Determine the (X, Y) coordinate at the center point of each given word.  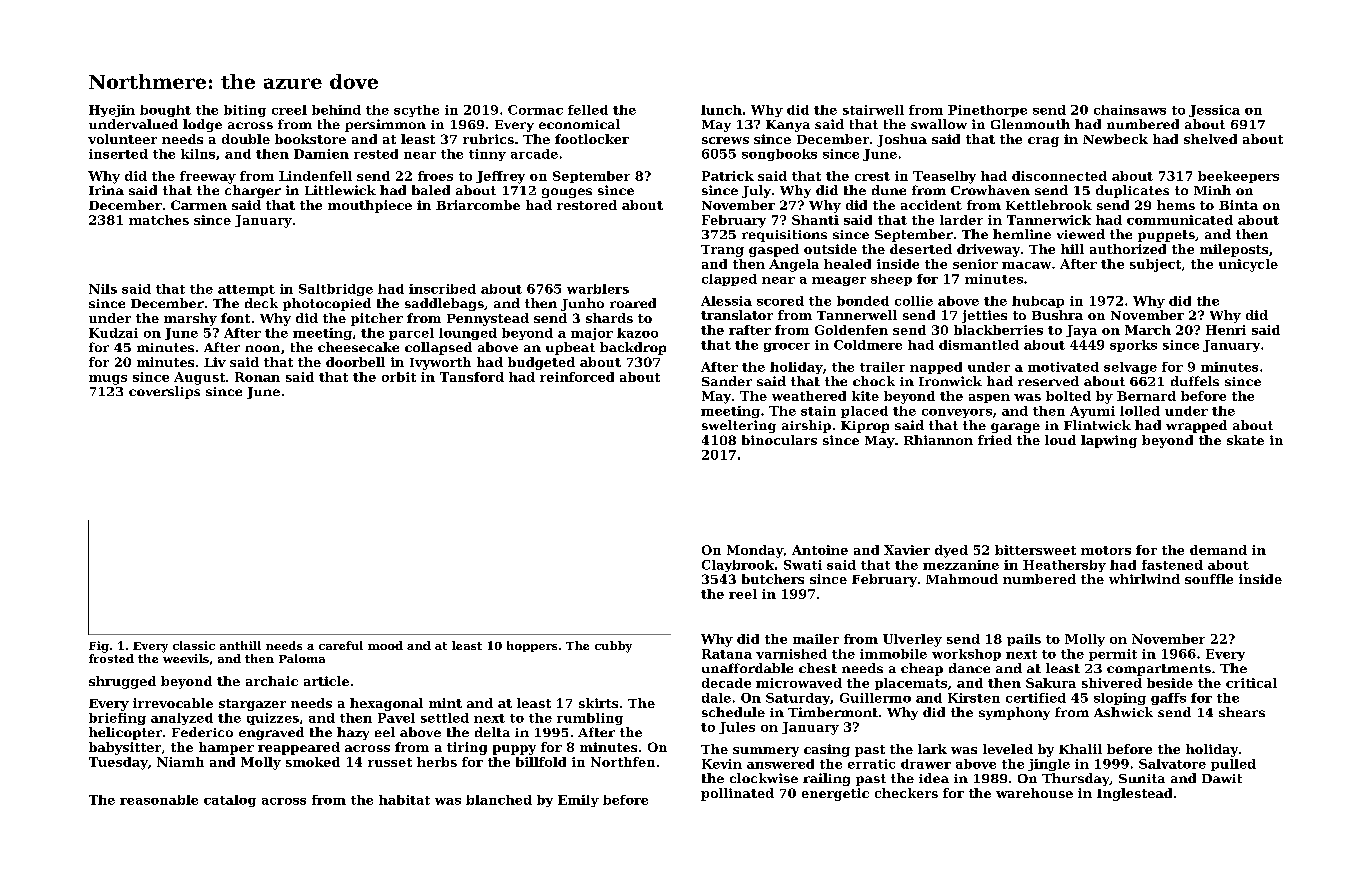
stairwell (873, 110)
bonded (863, 301)
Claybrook (738, 566)
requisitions (784, 236)
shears (1242, 712)
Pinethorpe (987, 111)
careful (341, 645)
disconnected (1059, 176)
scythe (416, 111)
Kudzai (113, 333)
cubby (613, 647)
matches (159, 220)
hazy (353, 733)
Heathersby (1064, 566)
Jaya (1081, 331)
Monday (755, 551)
